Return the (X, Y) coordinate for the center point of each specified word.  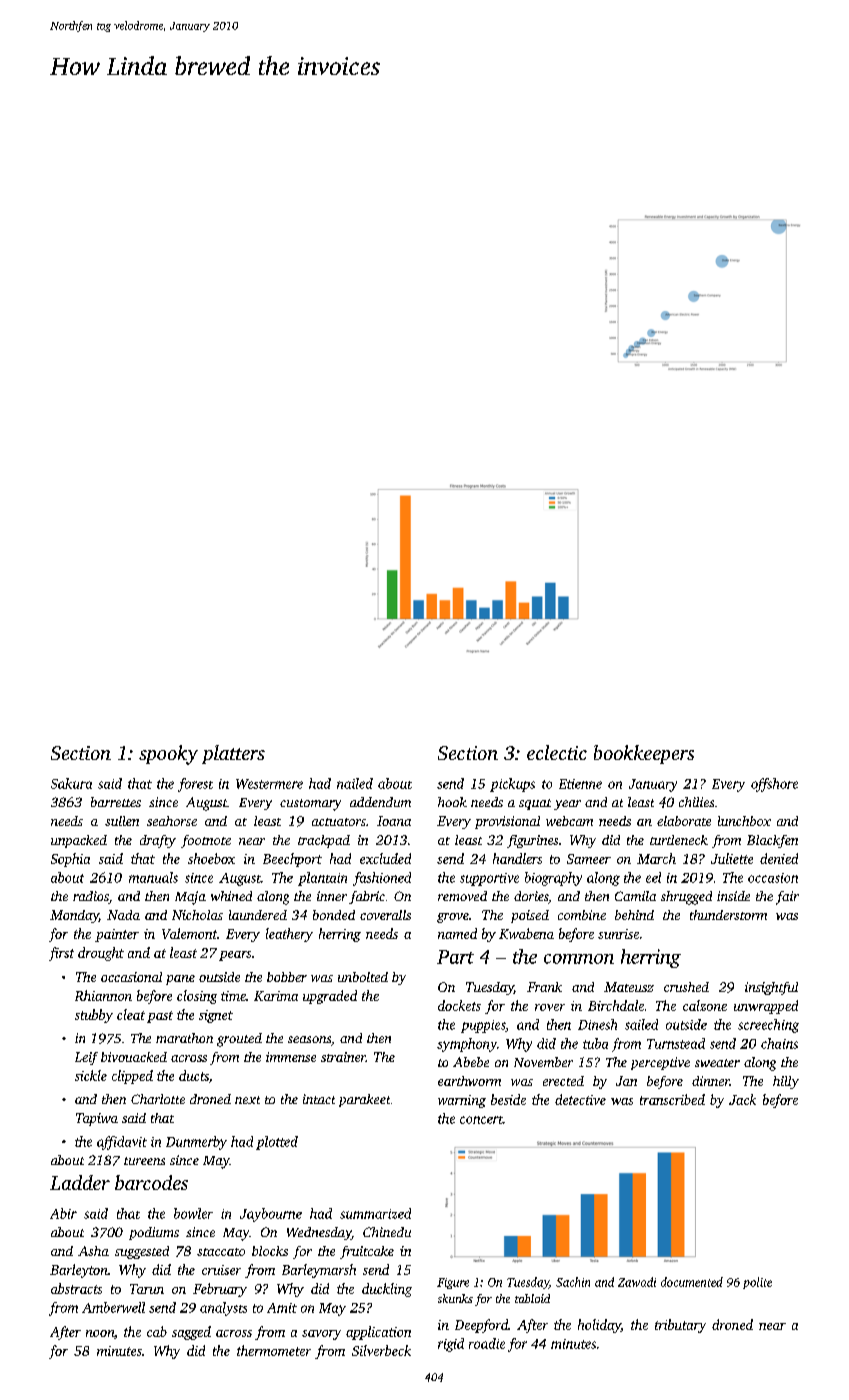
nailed (355, 783)
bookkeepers (644, 754)
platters (233, 754)
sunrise (618, 934)
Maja (190, 898)
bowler (193, 1213)
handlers (517, 858)
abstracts (76, 1288)
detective (580, 1099)
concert (481, 1120)
